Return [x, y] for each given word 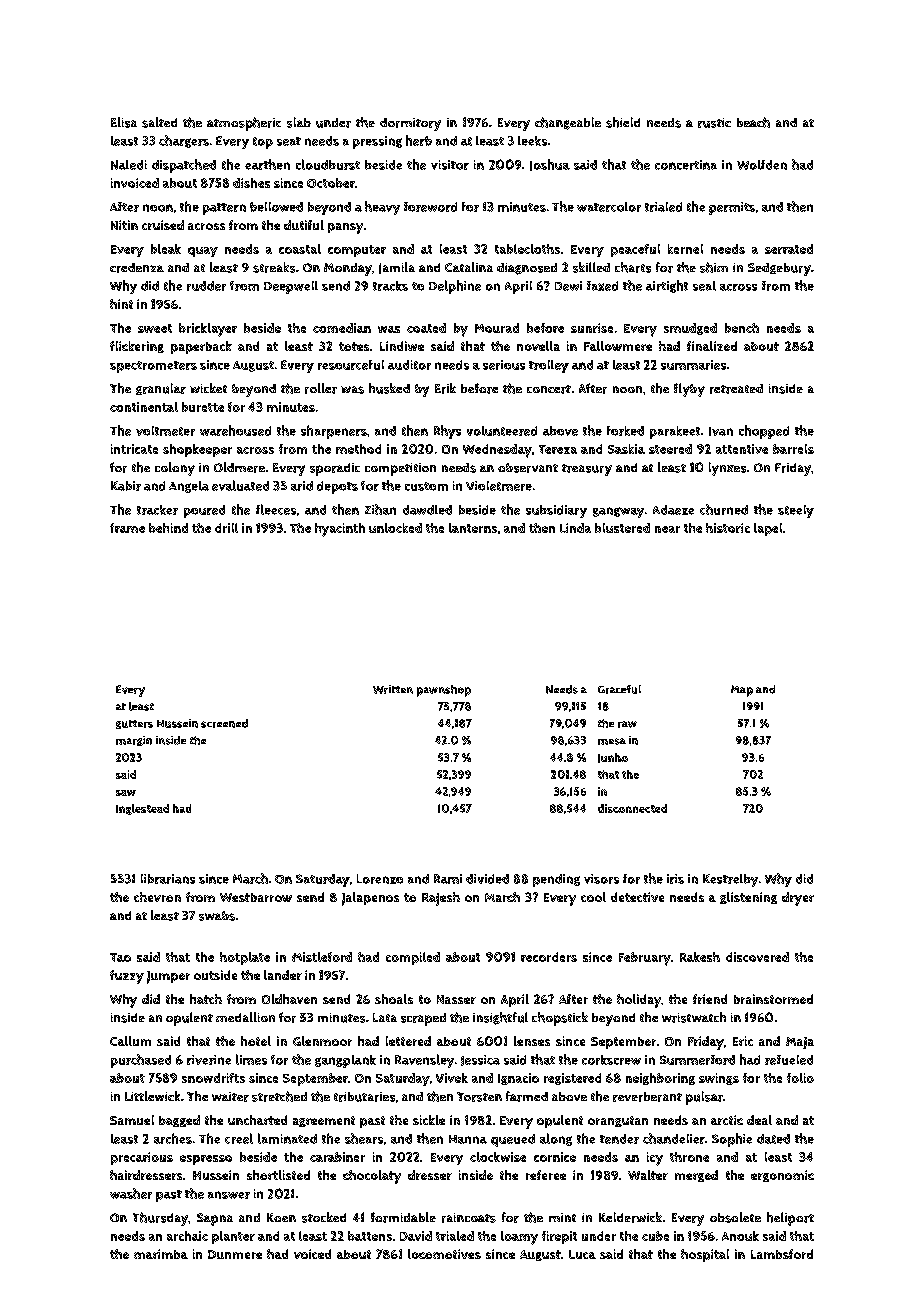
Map [742, 691]
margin [134, 741]
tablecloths [527, 249]
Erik [445, 388]
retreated [736, 389]
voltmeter [165, 431]
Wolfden [762, 165]
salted [159, 122]
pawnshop [444, 691]
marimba [161, 1254]
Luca [582, 1254]
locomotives [444, 1254]
